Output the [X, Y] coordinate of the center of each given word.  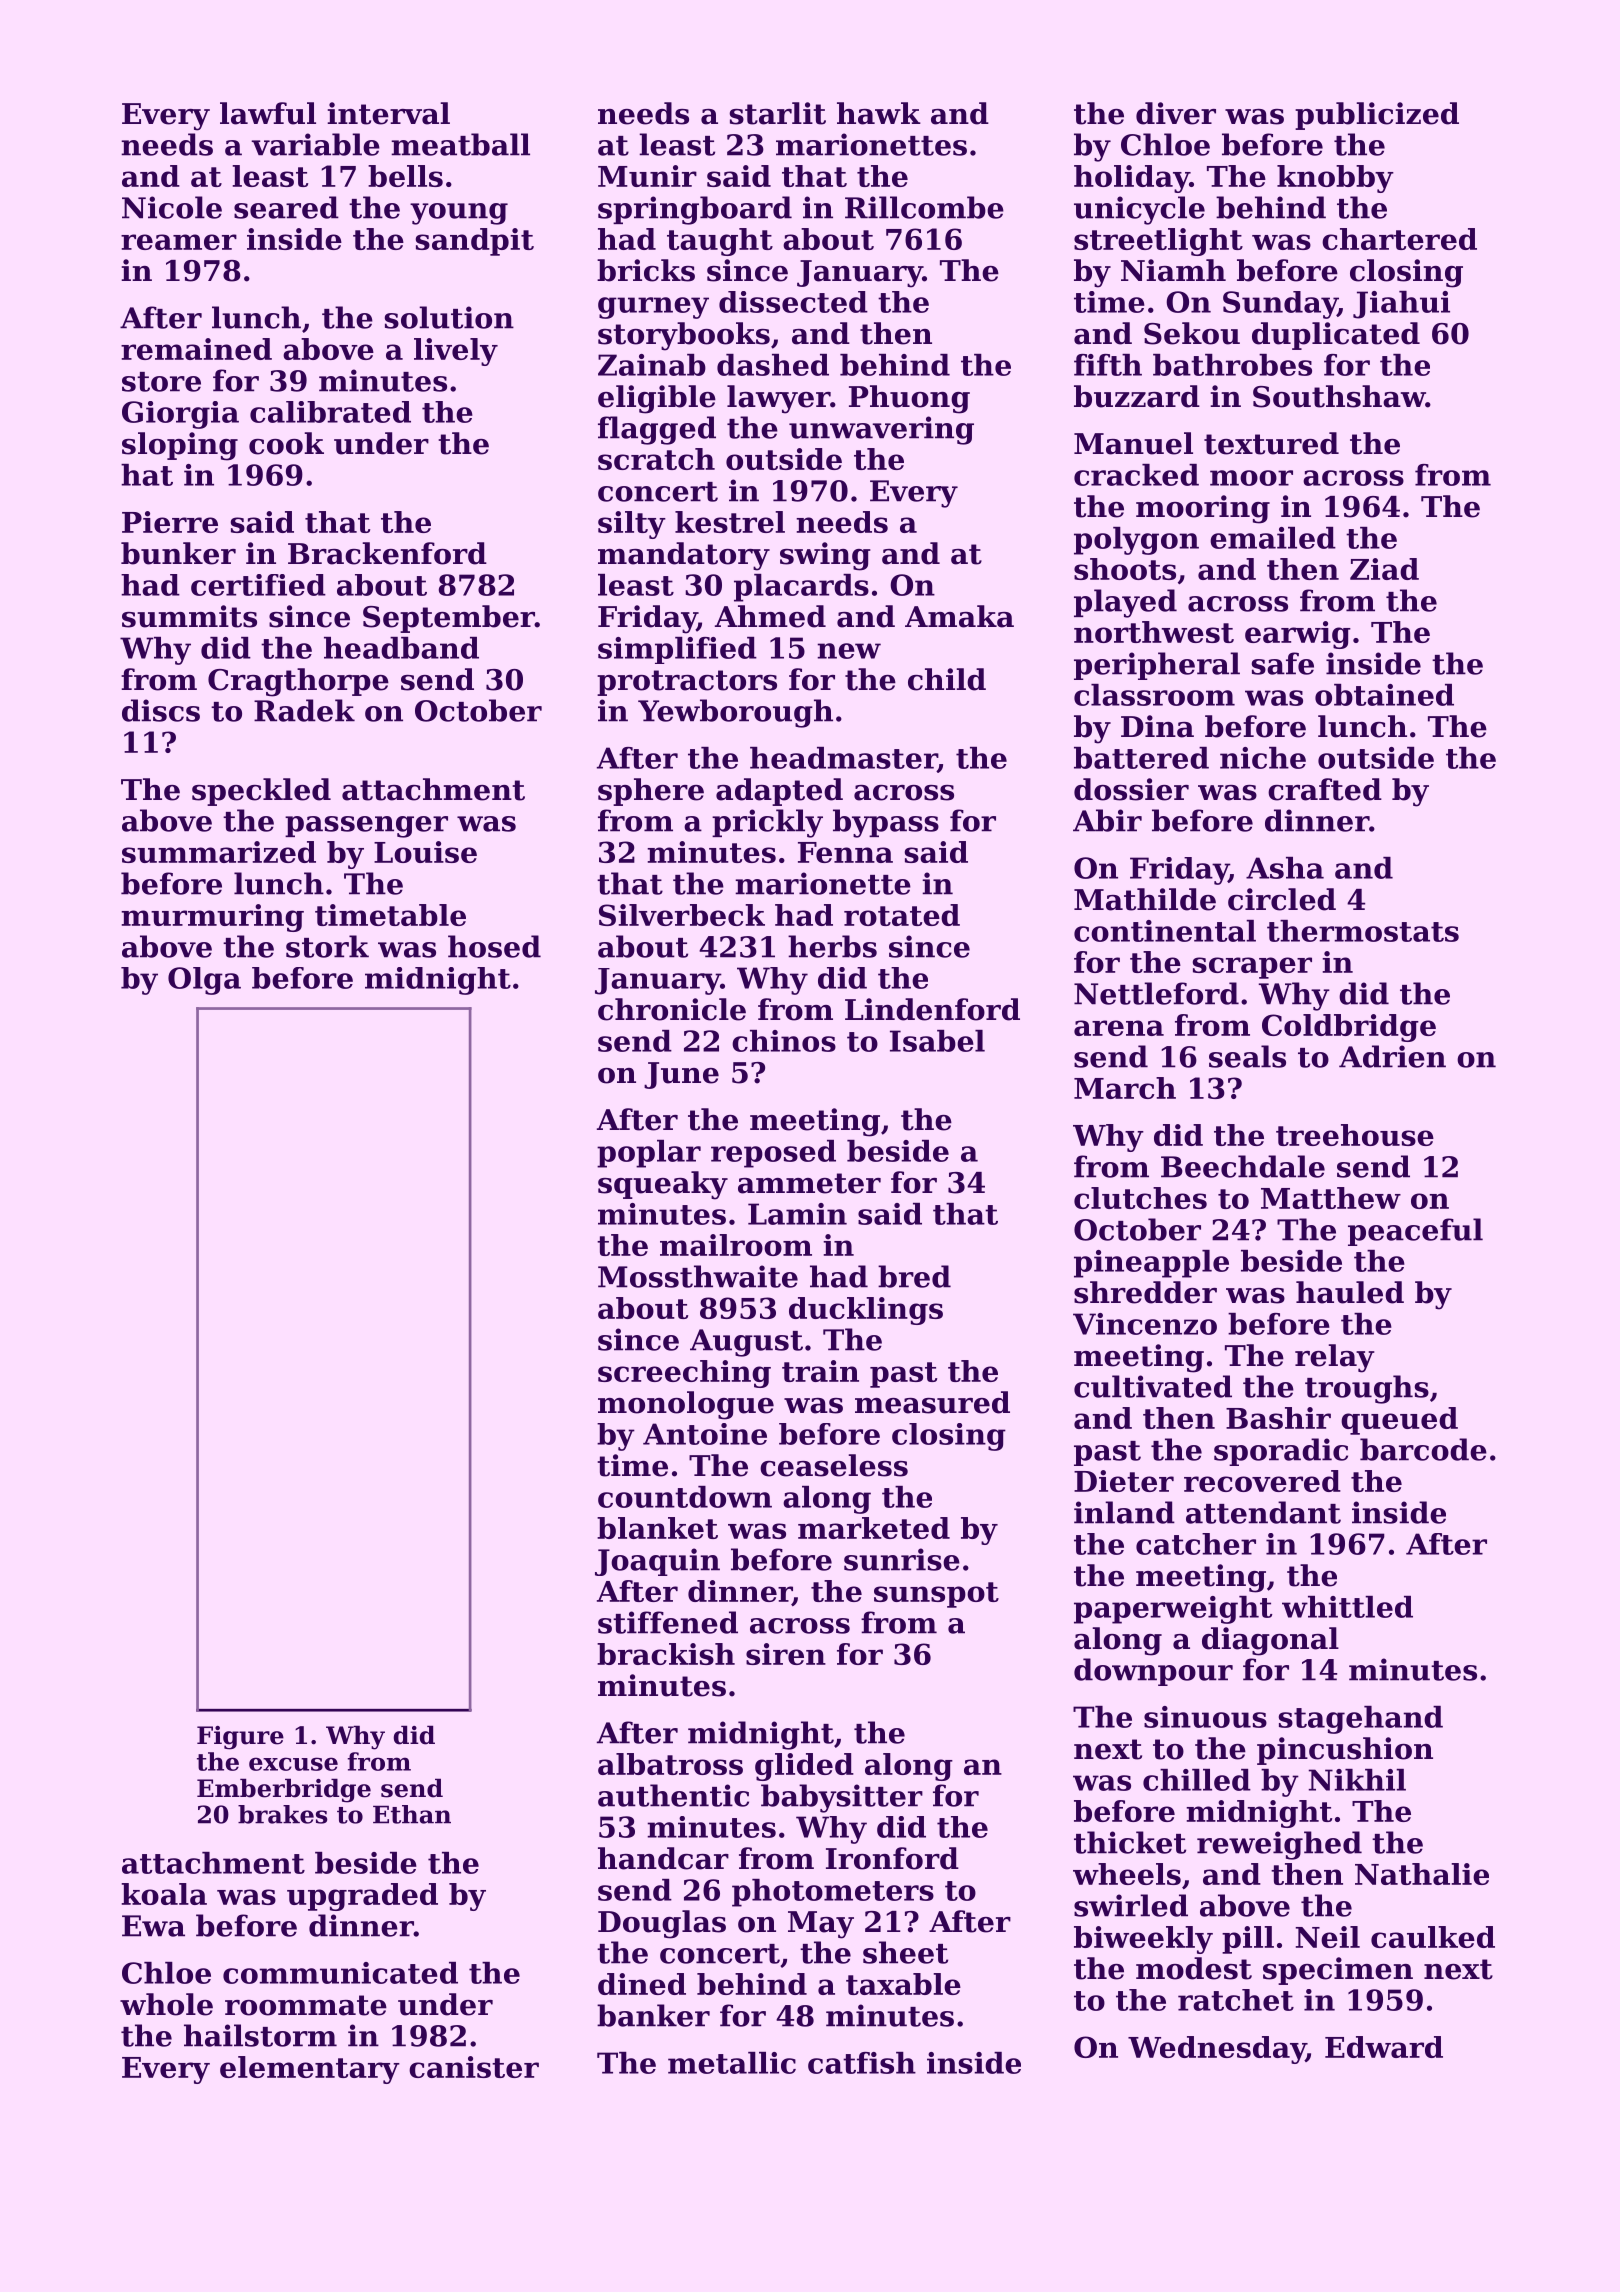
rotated [902, 915]
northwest [1154, 632]
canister [474, 2067]
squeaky [663, 1185]
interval [388, 113]
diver [1176, 113]
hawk [879, 113]
